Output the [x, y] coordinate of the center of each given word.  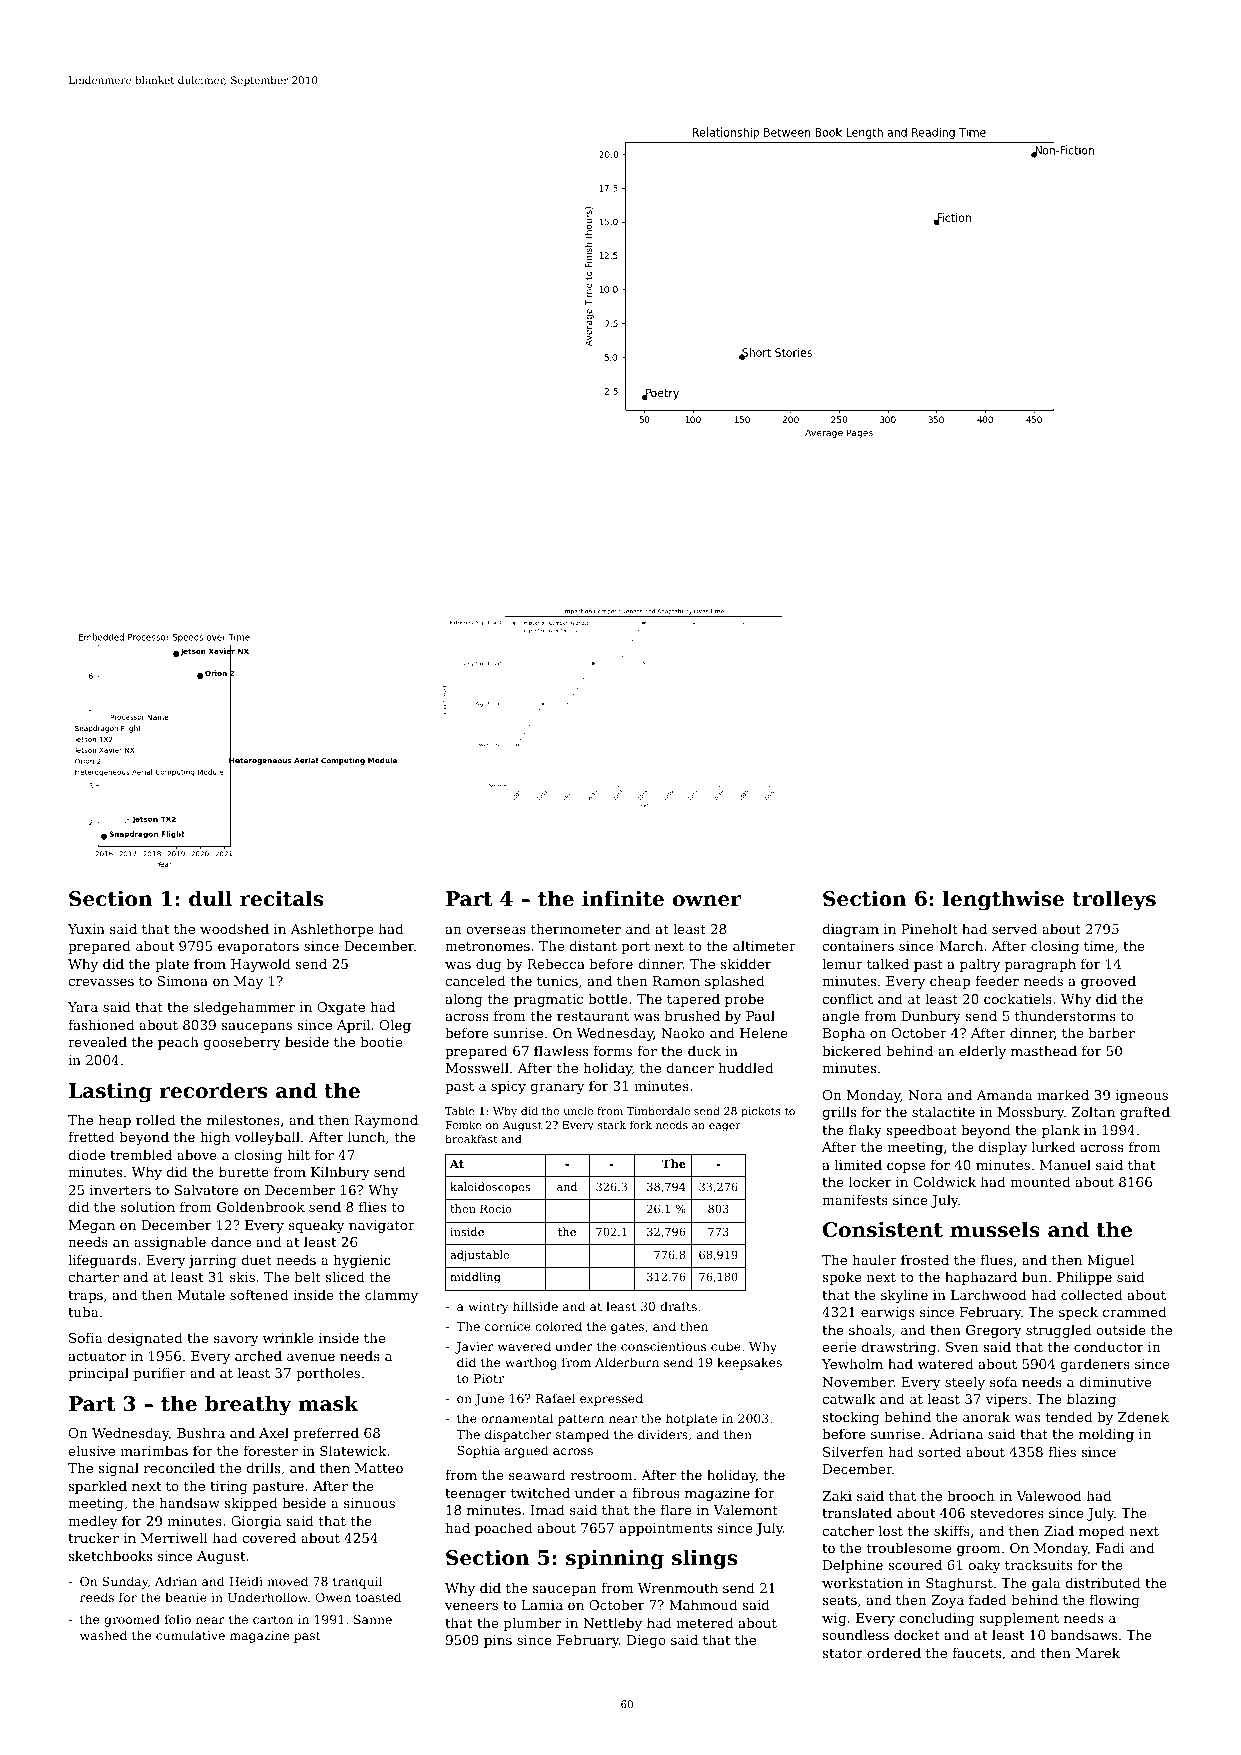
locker [870, 1181]
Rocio [495, 1208]
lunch [366, 1136]
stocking [851, 1418]
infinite [623, 898]
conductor [1108, 1346]
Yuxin [86, 929]
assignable [170, 1243]
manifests [855, 1199]
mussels [995, 1229]
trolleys [1114, 900]
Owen [333, 1597]
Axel [274, 1432]
